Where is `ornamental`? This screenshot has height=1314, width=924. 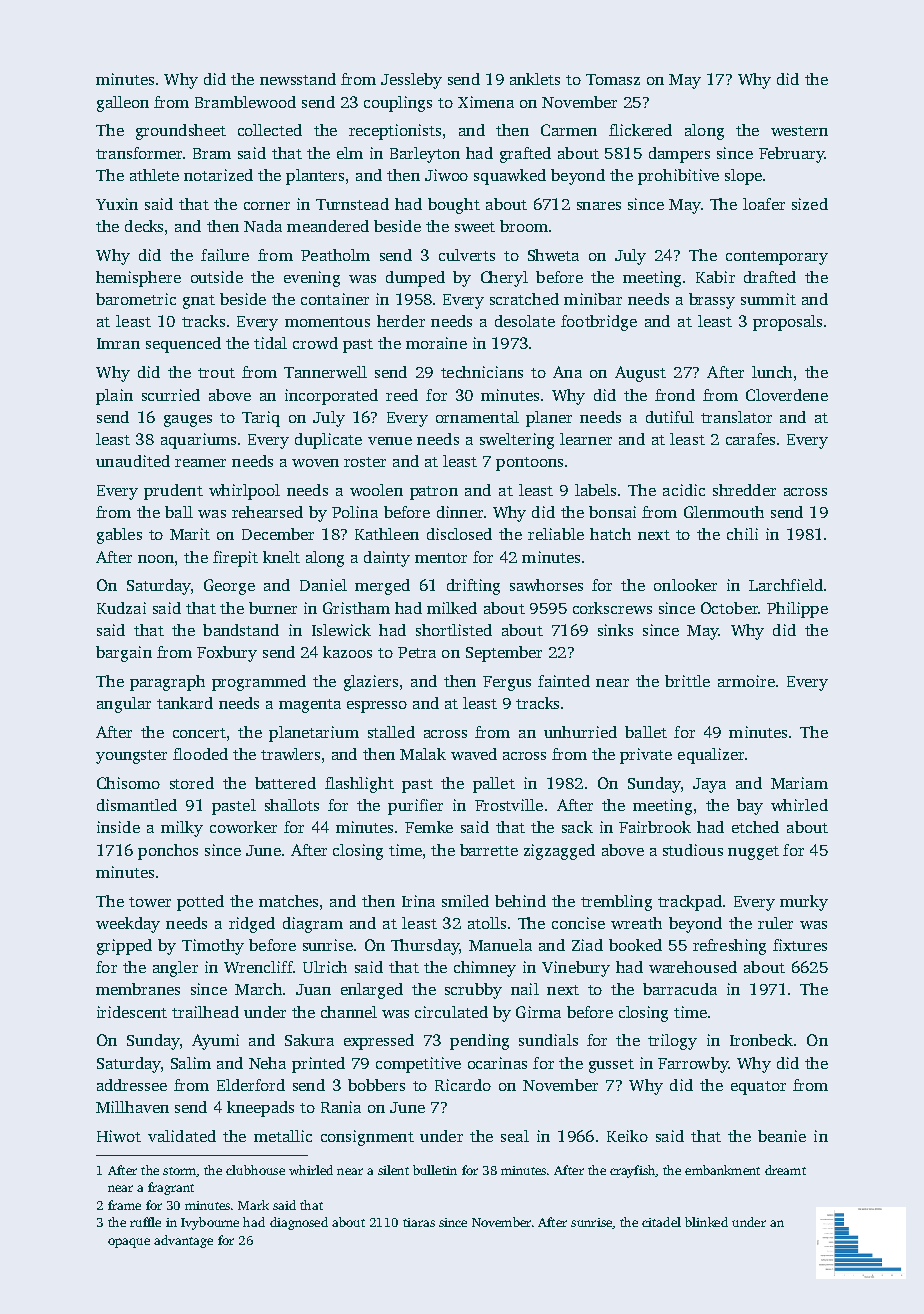
ornamental is located at coordinates (477, 417).
